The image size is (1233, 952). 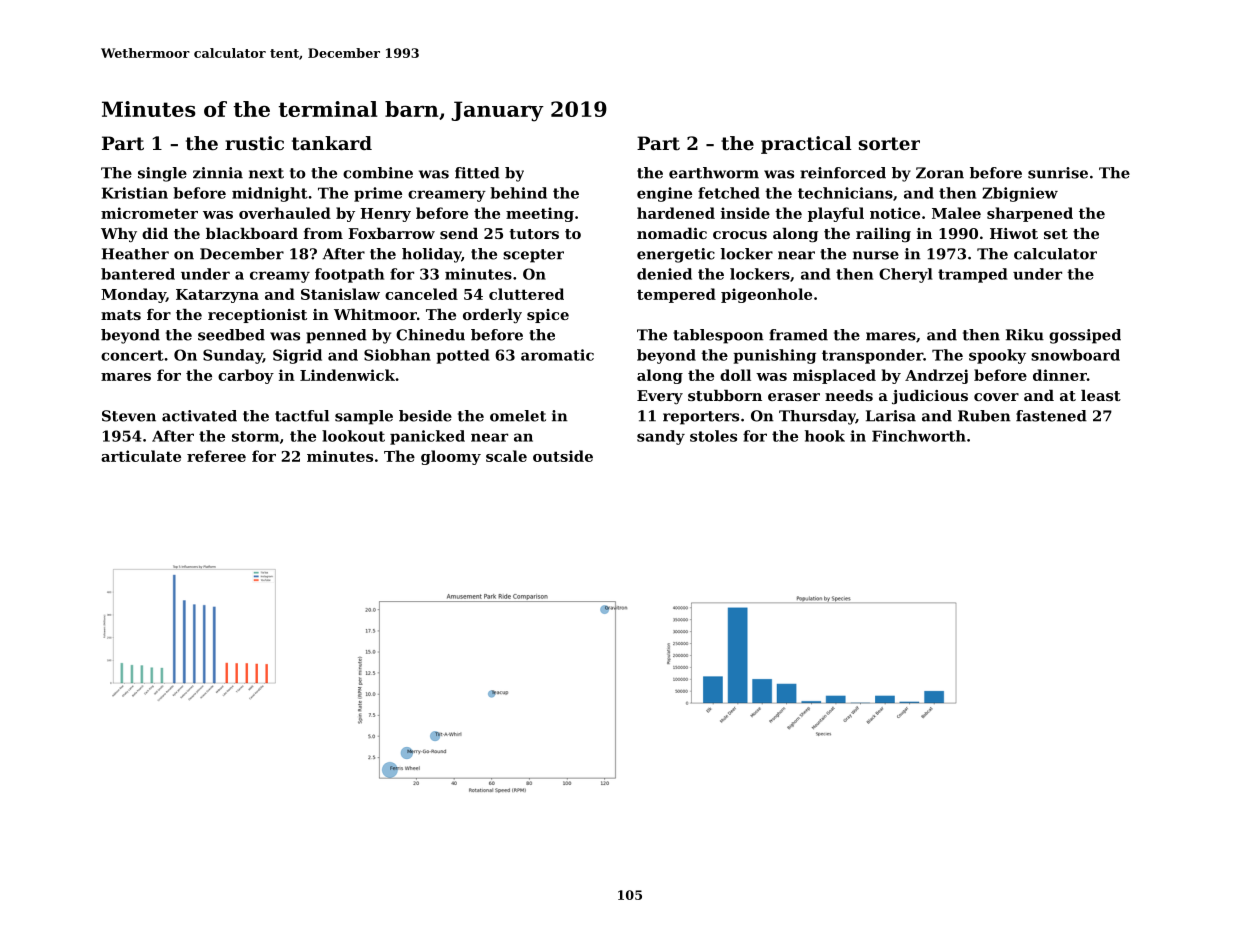 What do you see at coordinates (378, 173) in the screenshot?
I see `combine` at bounding box center [378, 173].
